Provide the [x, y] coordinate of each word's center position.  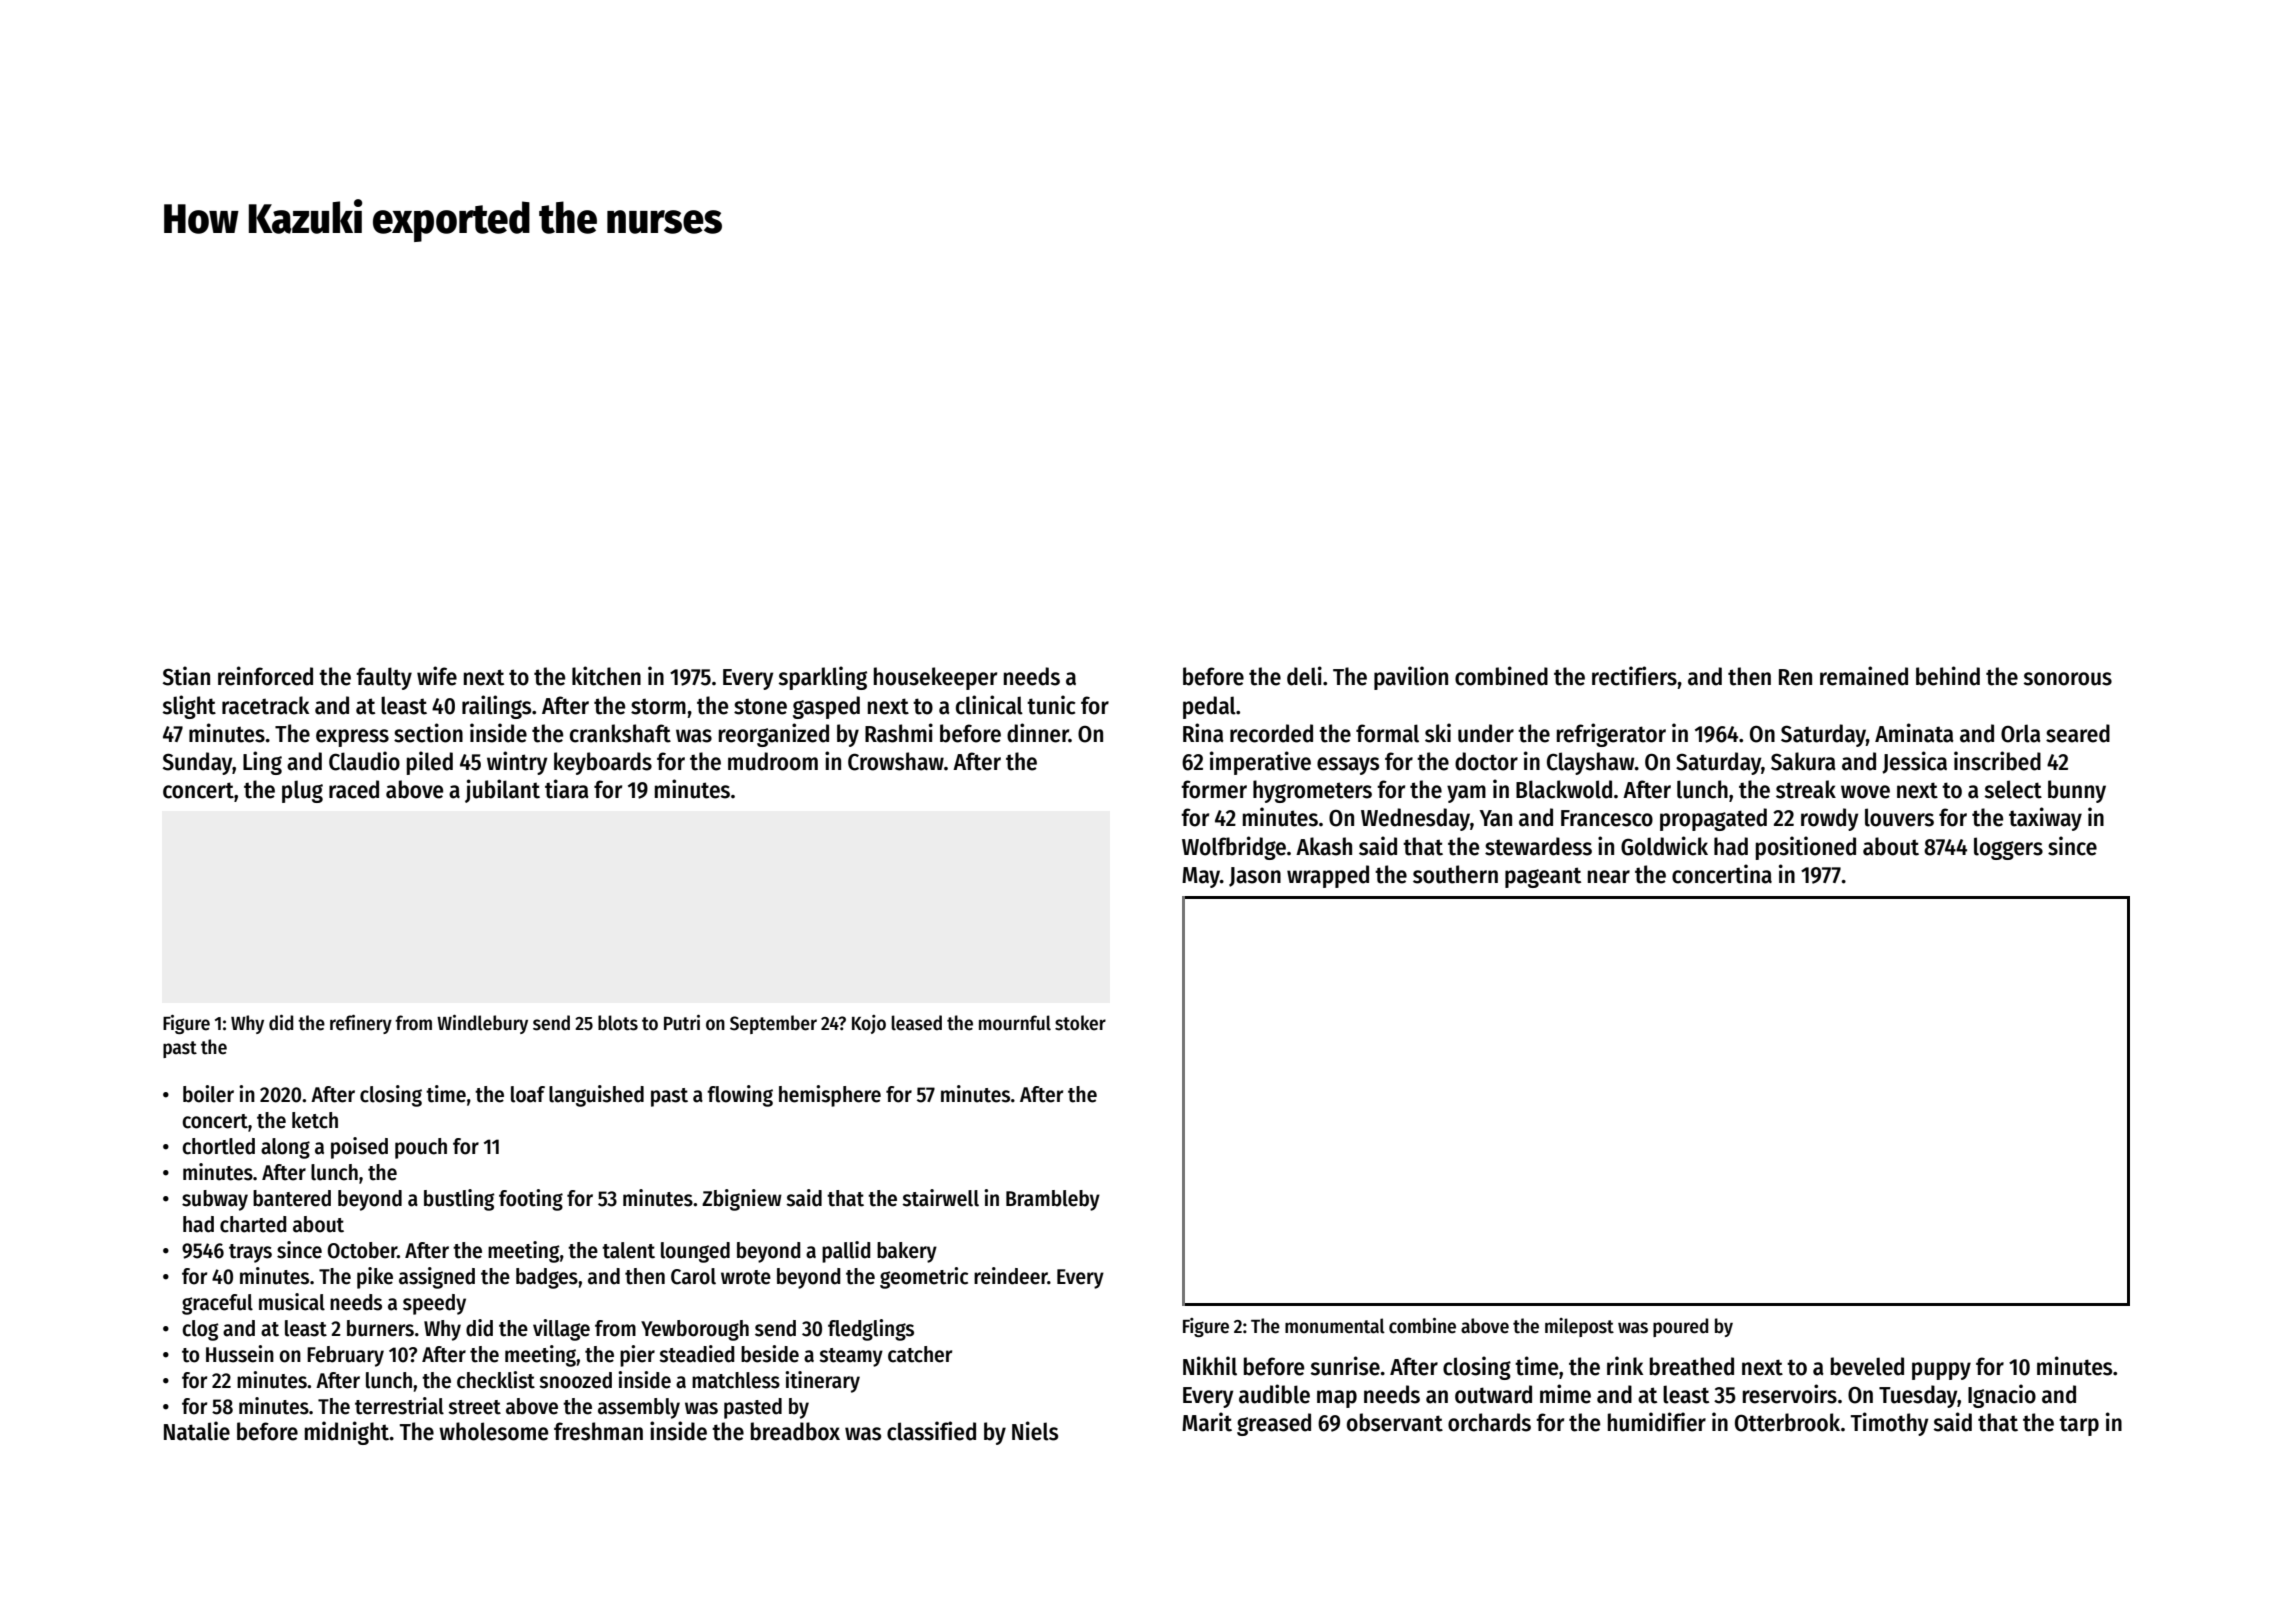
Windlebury [482, 1024]
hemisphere [830, 1096]
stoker [1080, 1023]
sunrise [1345, 1366]
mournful [1015, 1023]
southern [1455, 874]
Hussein [240, 1354]
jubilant [502, 791]
